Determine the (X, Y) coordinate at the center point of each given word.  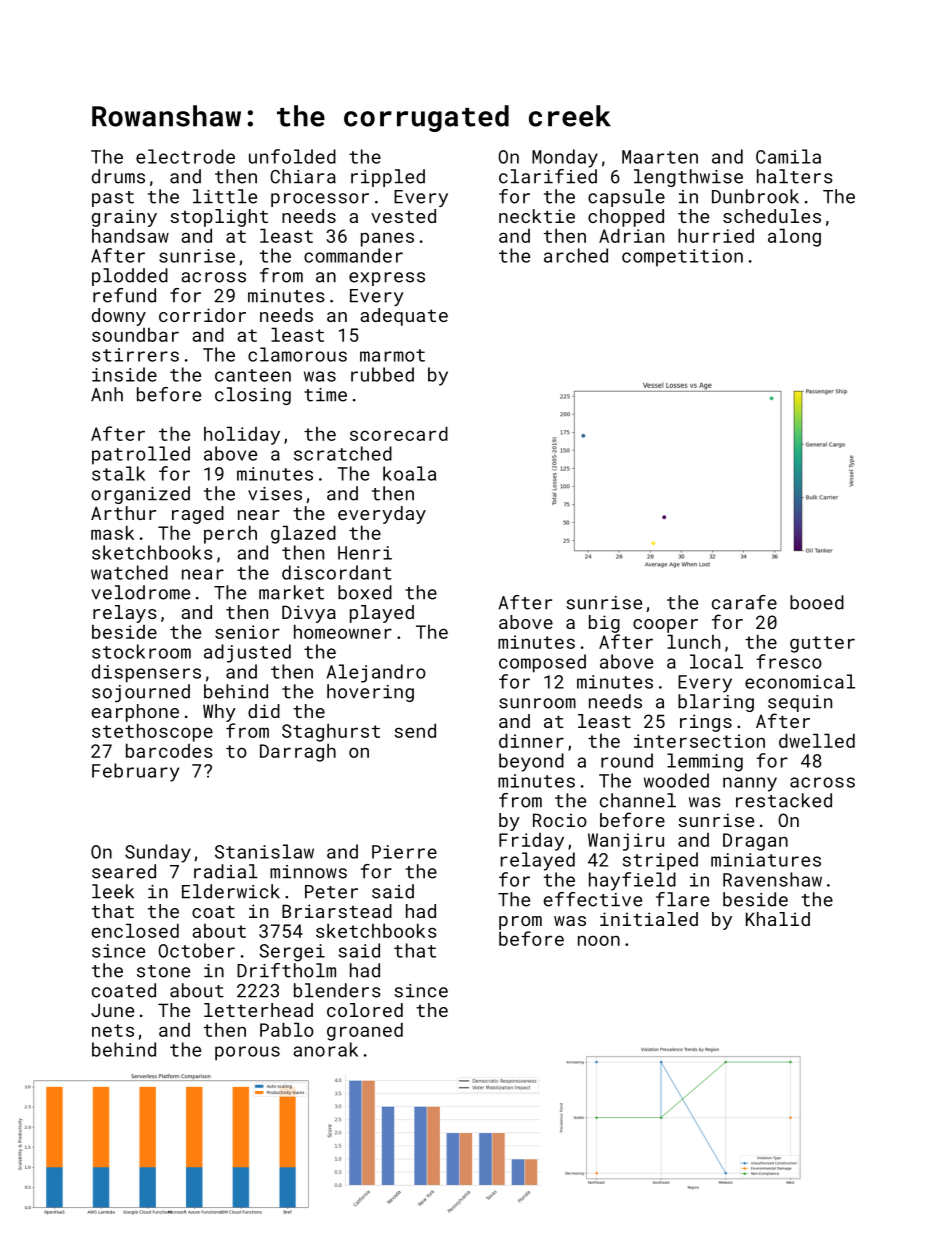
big (604, 624)
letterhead (258, 1010)
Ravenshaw (772, 879)
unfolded (292, 156)
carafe (744, 602)
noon (599, 940)
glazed (303, 534)
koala (409, 473)
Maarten (660, 157)
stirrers (135, 355)
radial (226, 871)
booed (817, 602)
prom (520, 923)
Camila (788, 156)
